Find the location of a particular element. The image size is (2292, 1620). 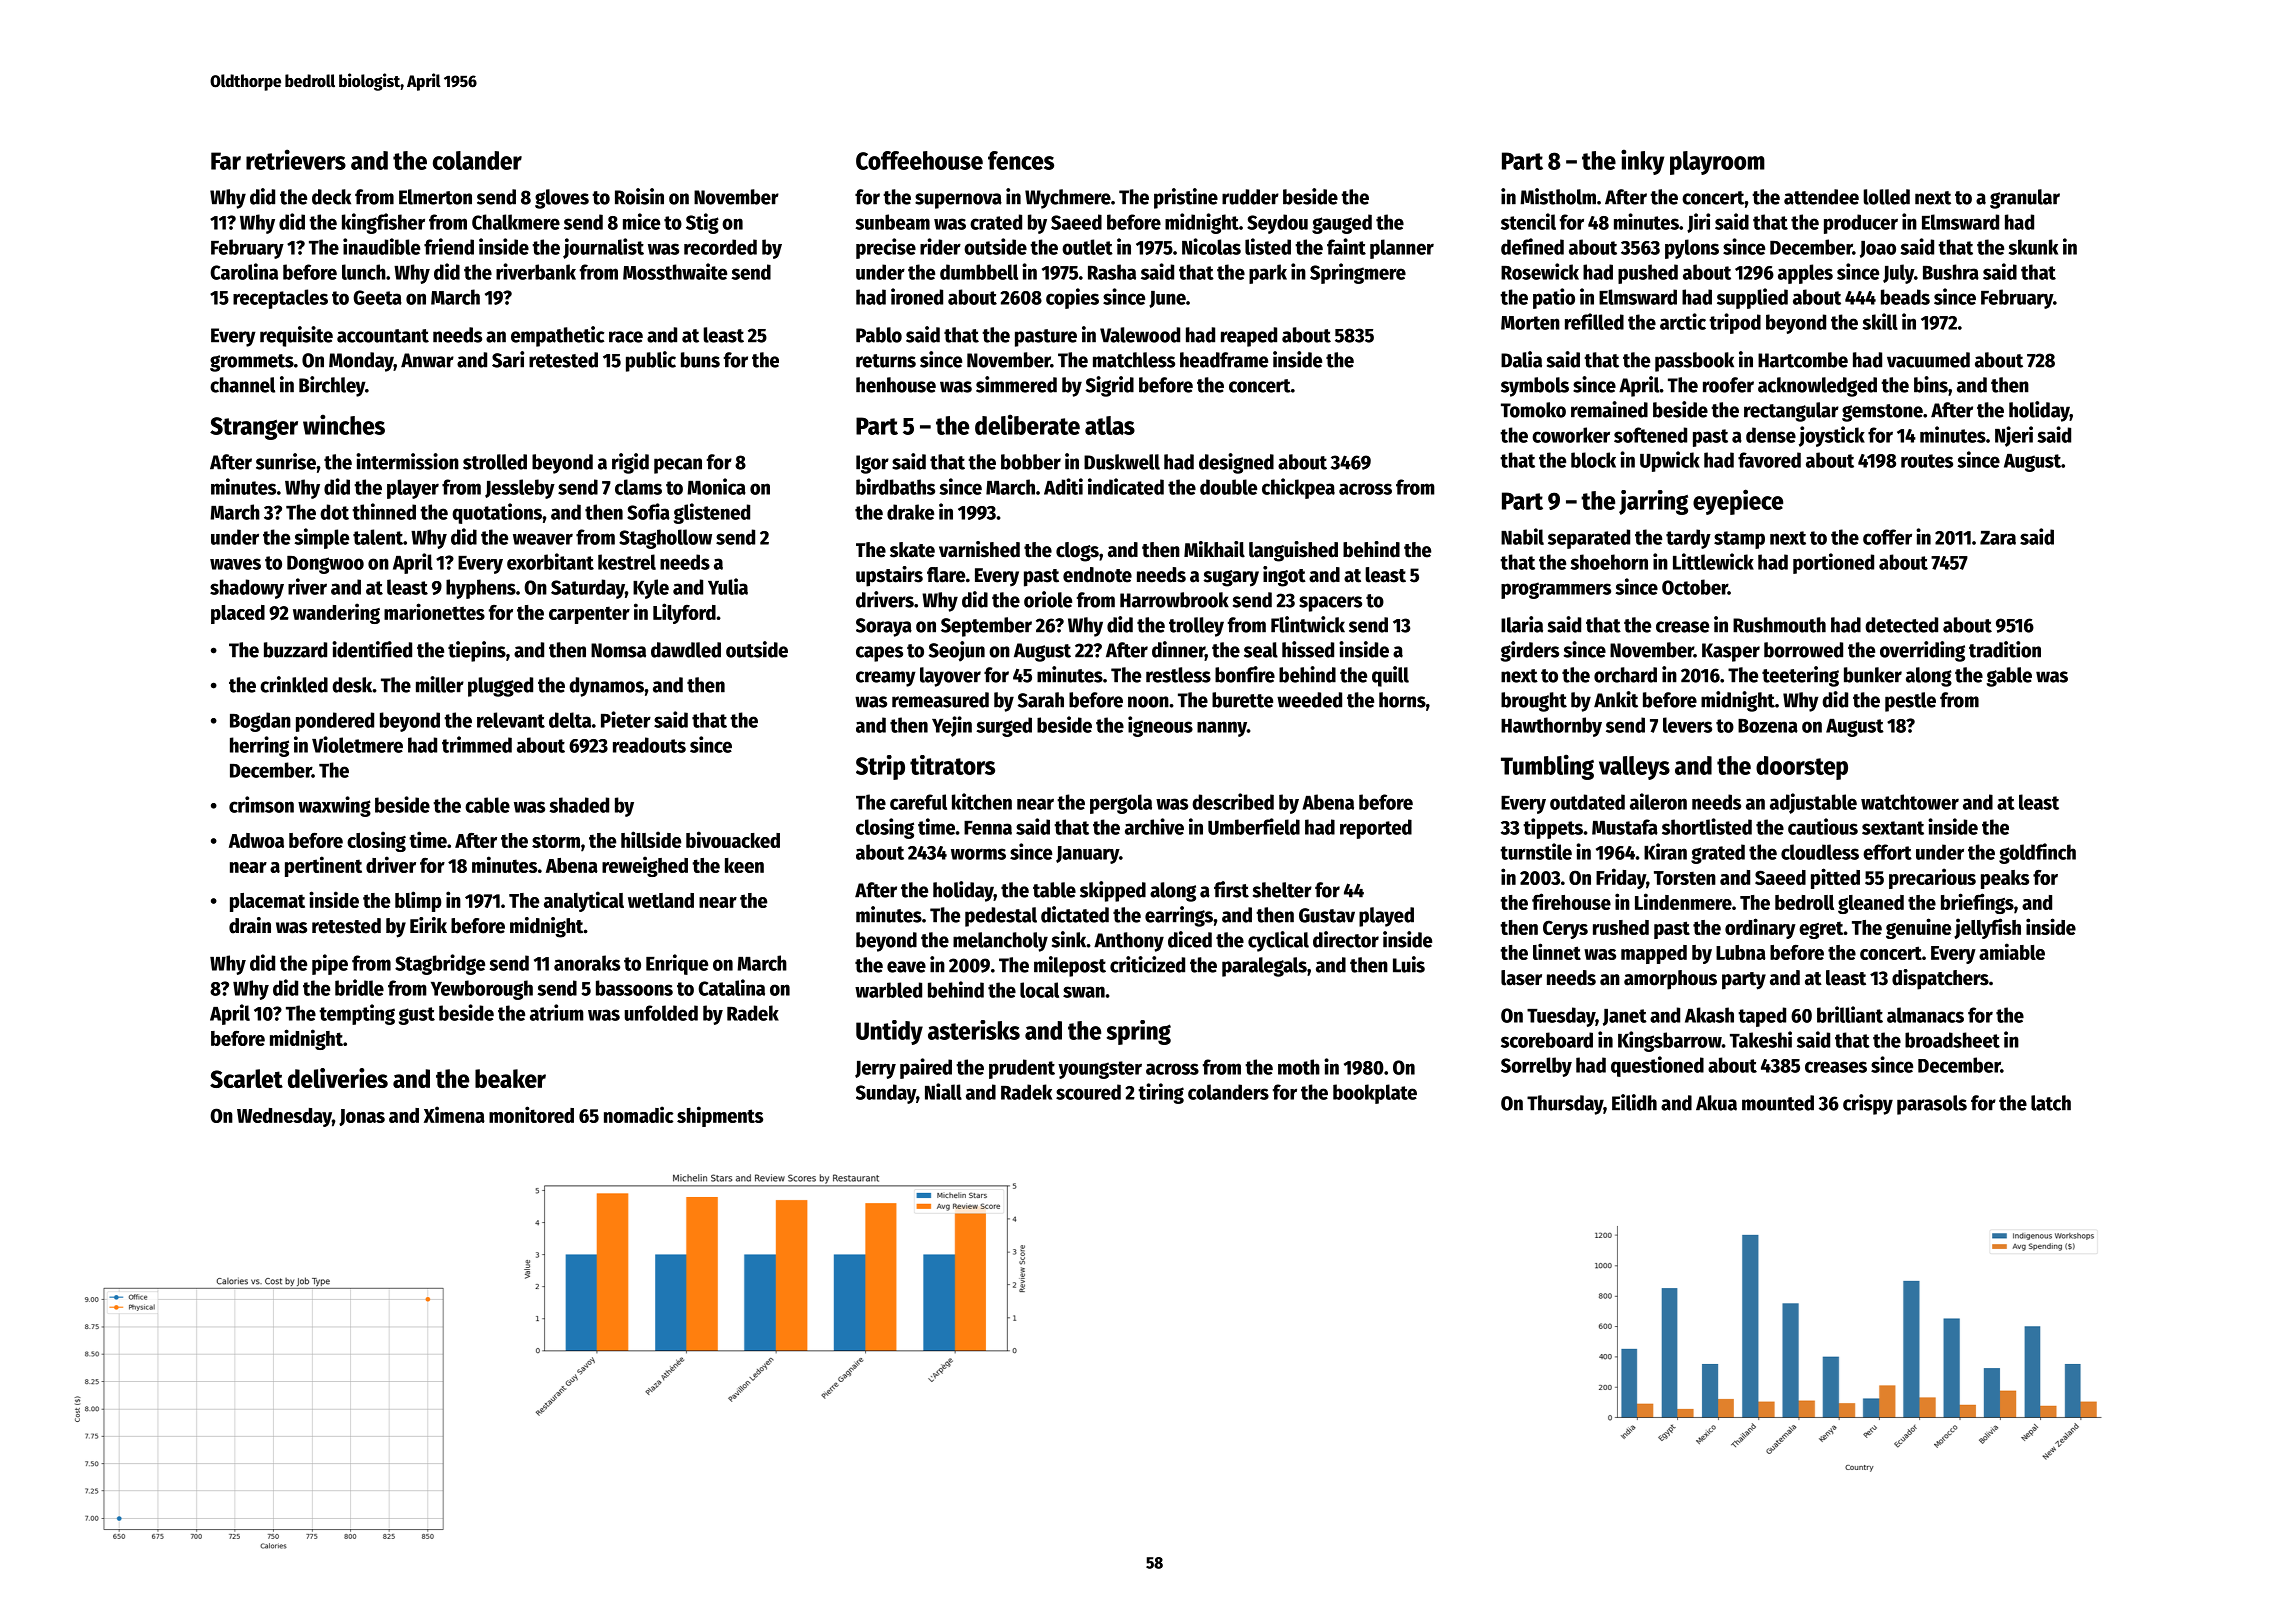

pondered is located at coordinates (335, 722).
